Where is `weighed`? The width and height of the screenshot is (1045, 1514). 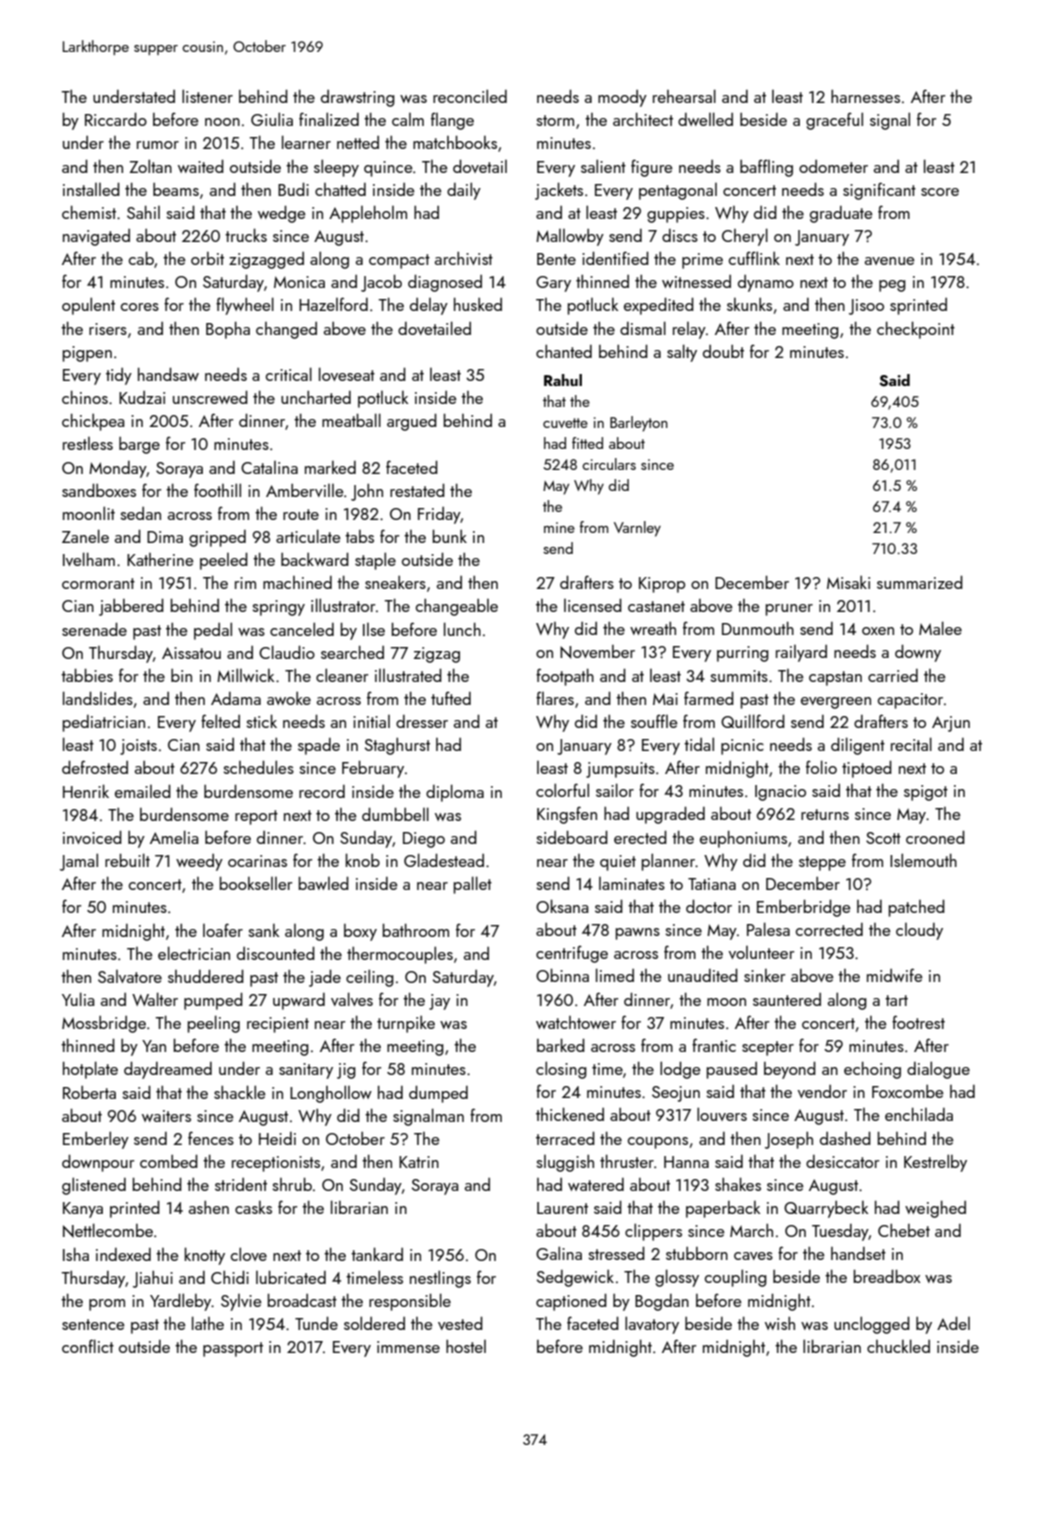 weighed is located at coordinates (935, 1209).
